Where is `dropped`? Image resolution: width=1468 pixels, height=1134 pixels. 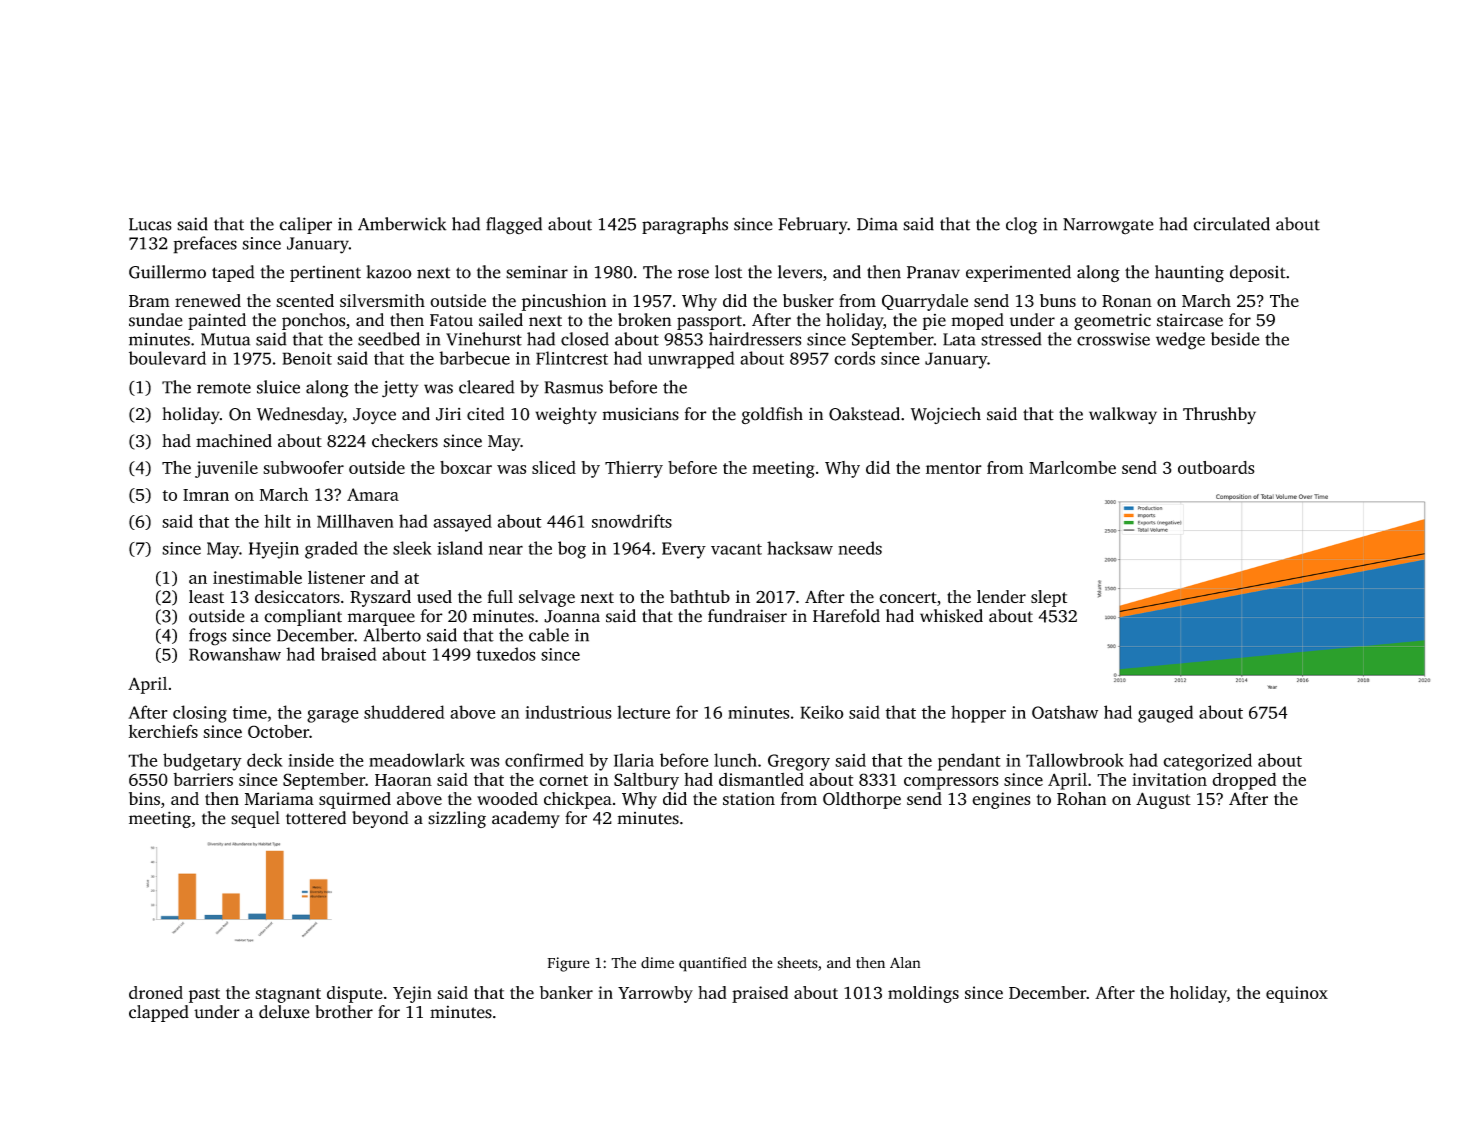 dropped is located at coordinates (1244, 781).
